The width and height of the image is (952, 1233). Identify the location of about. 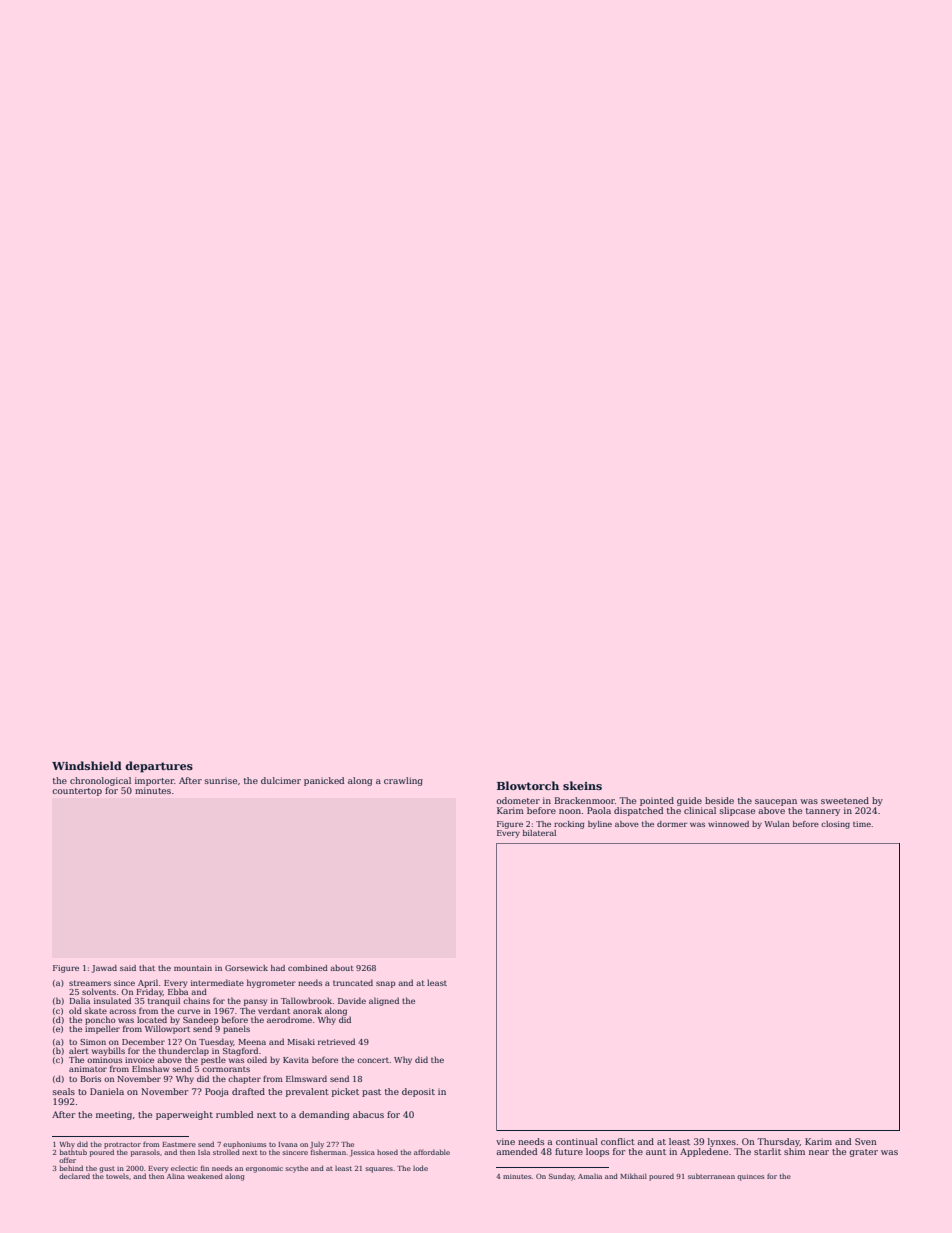
(342, 968).
